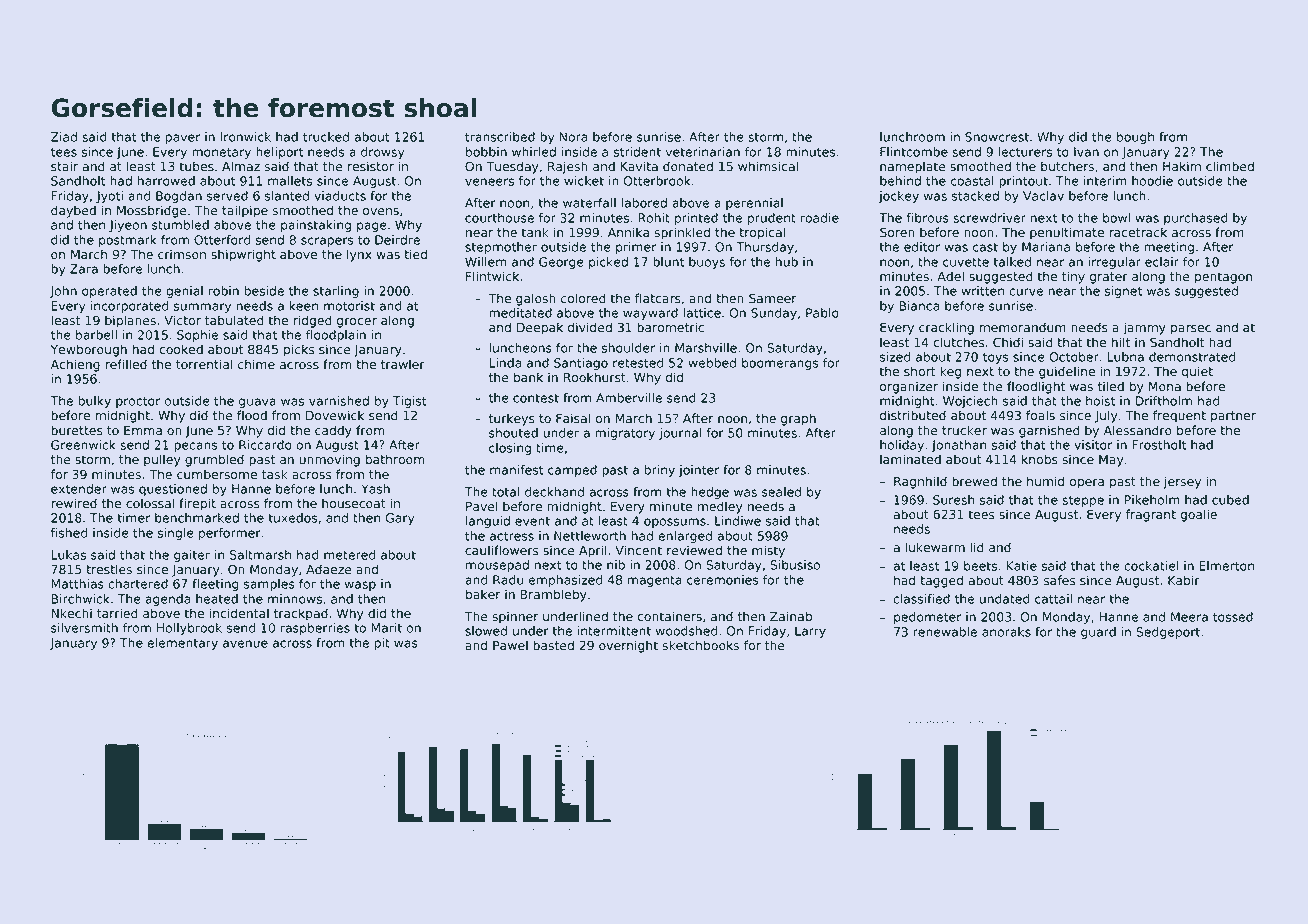 This document has height=924, width=1308. Describe the element at coordinates (500, 137) in the document. I see `transcribed` at that location.
